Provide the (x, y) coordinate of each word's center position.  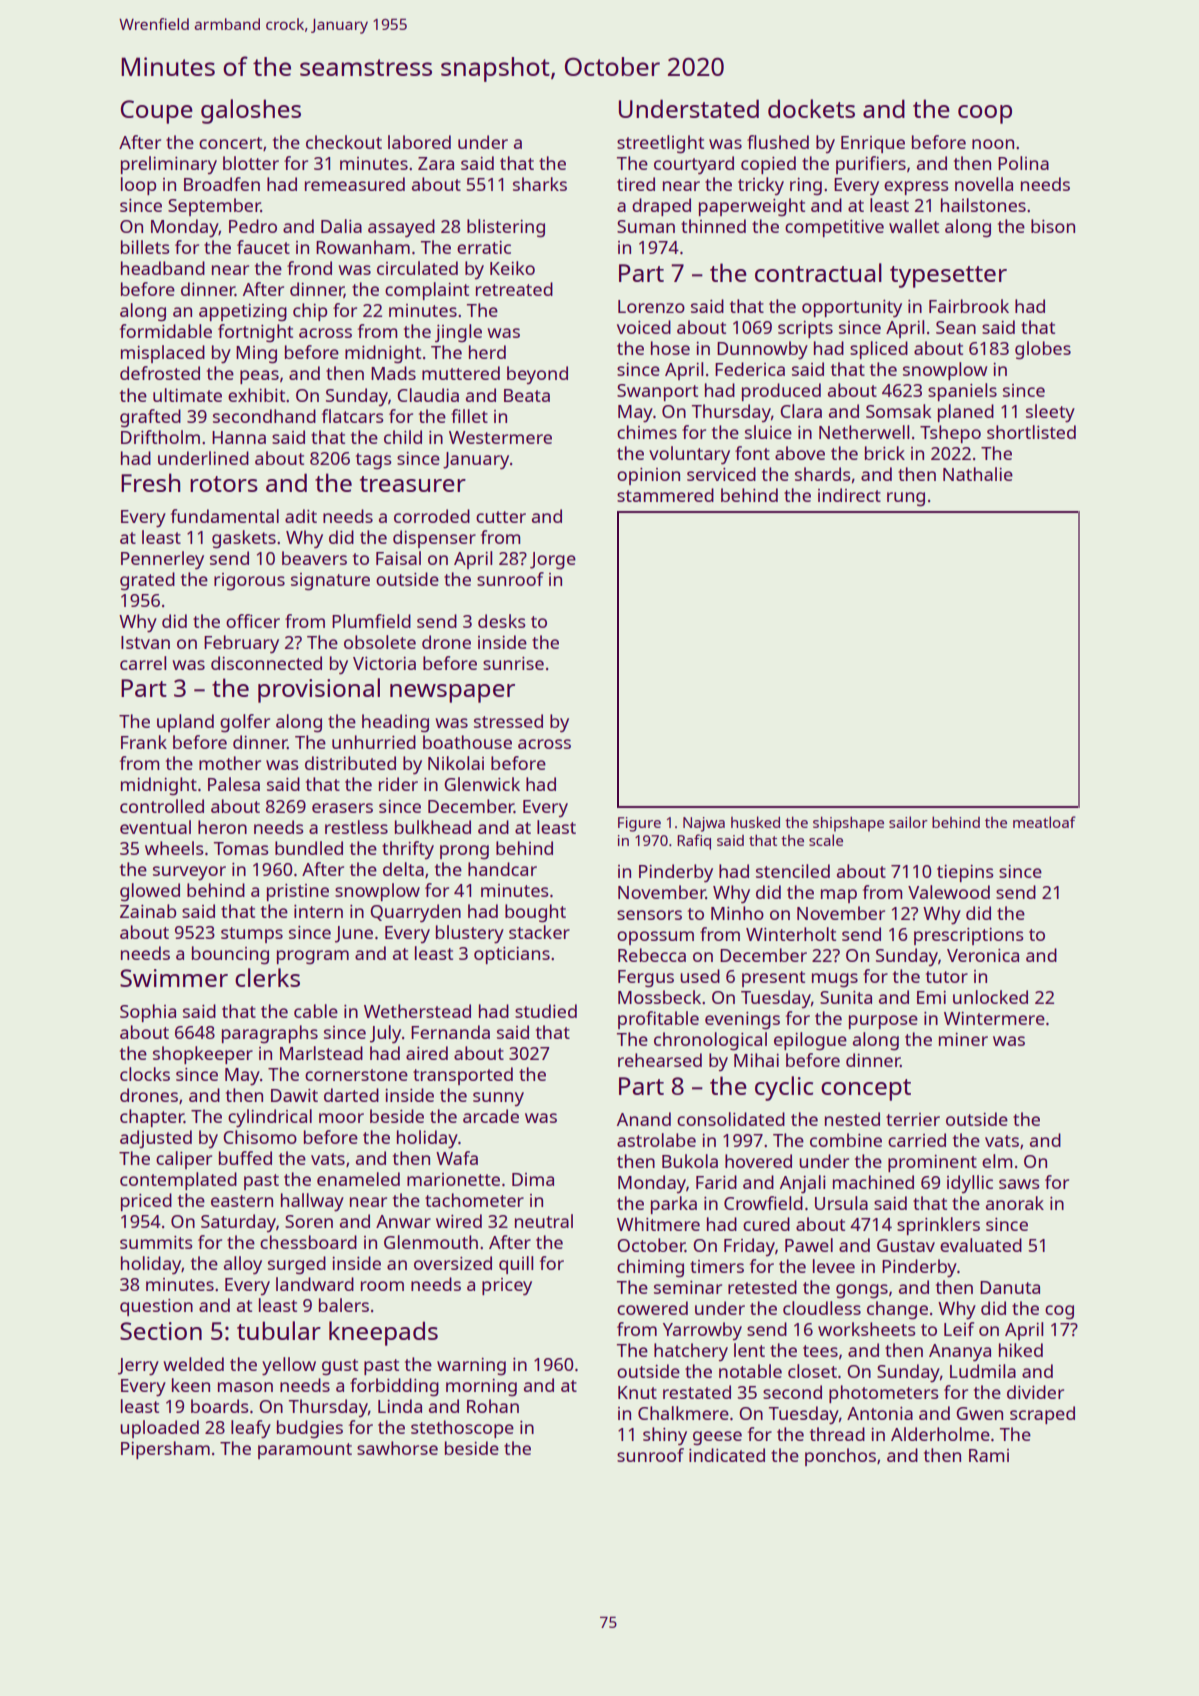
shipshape (848, 824)
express (916, 188)
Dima (533, 1179)
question (156, 1307)
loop (138, 186)
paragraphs (270, 1034)
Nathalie (978, 474)
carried (917, 1140)
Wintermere (994, 1018)
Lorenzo (651, 306)
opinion (648, 476)
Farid (716, 1182)
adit (301, 516)
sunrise (513, 663)
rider (398, 784)
